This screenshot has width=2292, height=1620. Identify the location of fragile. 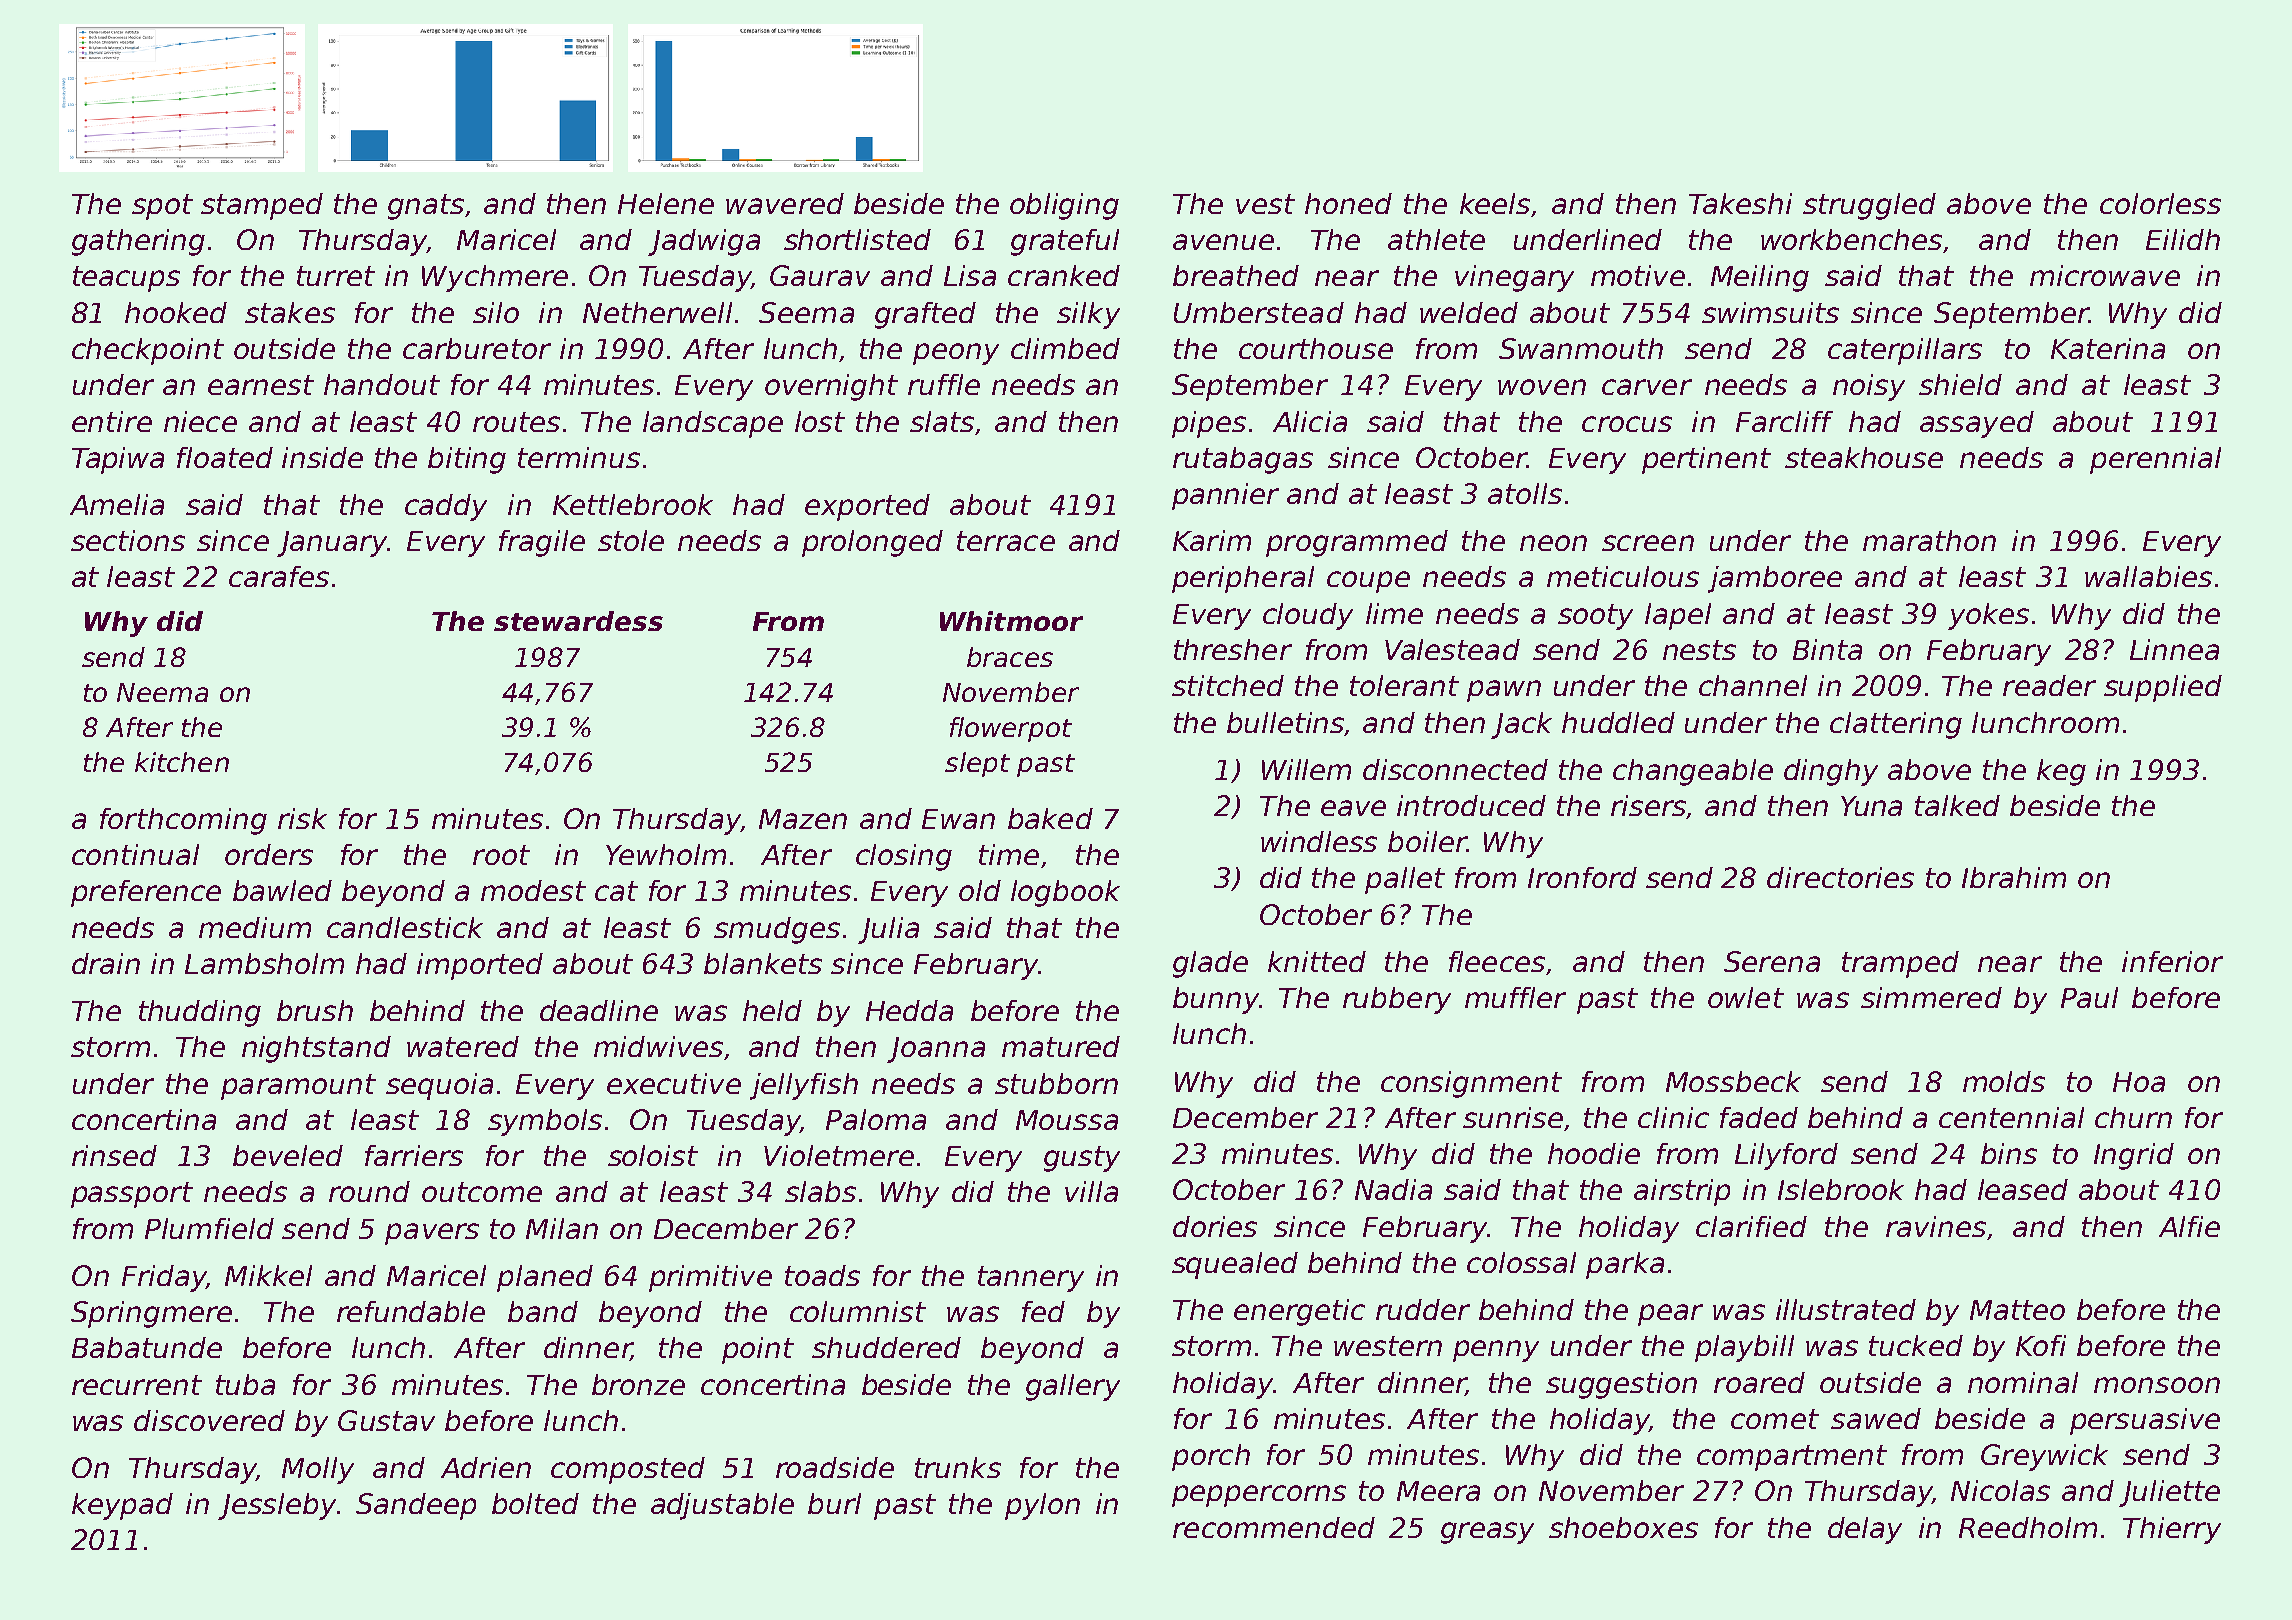
(542, 543).
